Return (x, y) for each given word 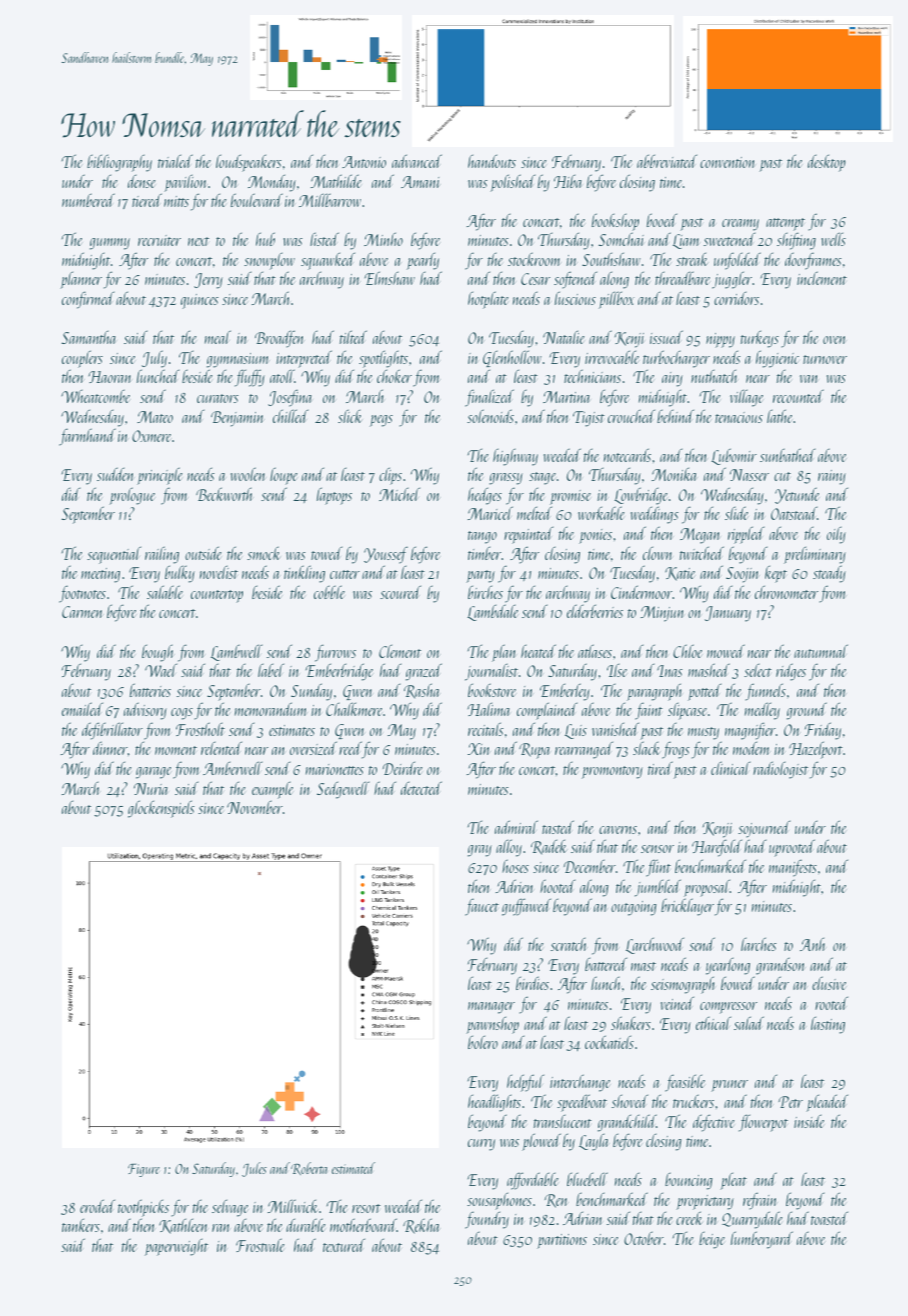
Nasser (749, 475)
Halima (488, 709)
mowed (726, 651)
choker (394, 376)
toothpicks (143, 1208)
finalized (489, 398)
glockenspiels (161, 809)
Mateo (155, 417)
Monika (674, 474)
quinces (200, 301)
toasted (829, 1218)
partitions (562, 1241)
